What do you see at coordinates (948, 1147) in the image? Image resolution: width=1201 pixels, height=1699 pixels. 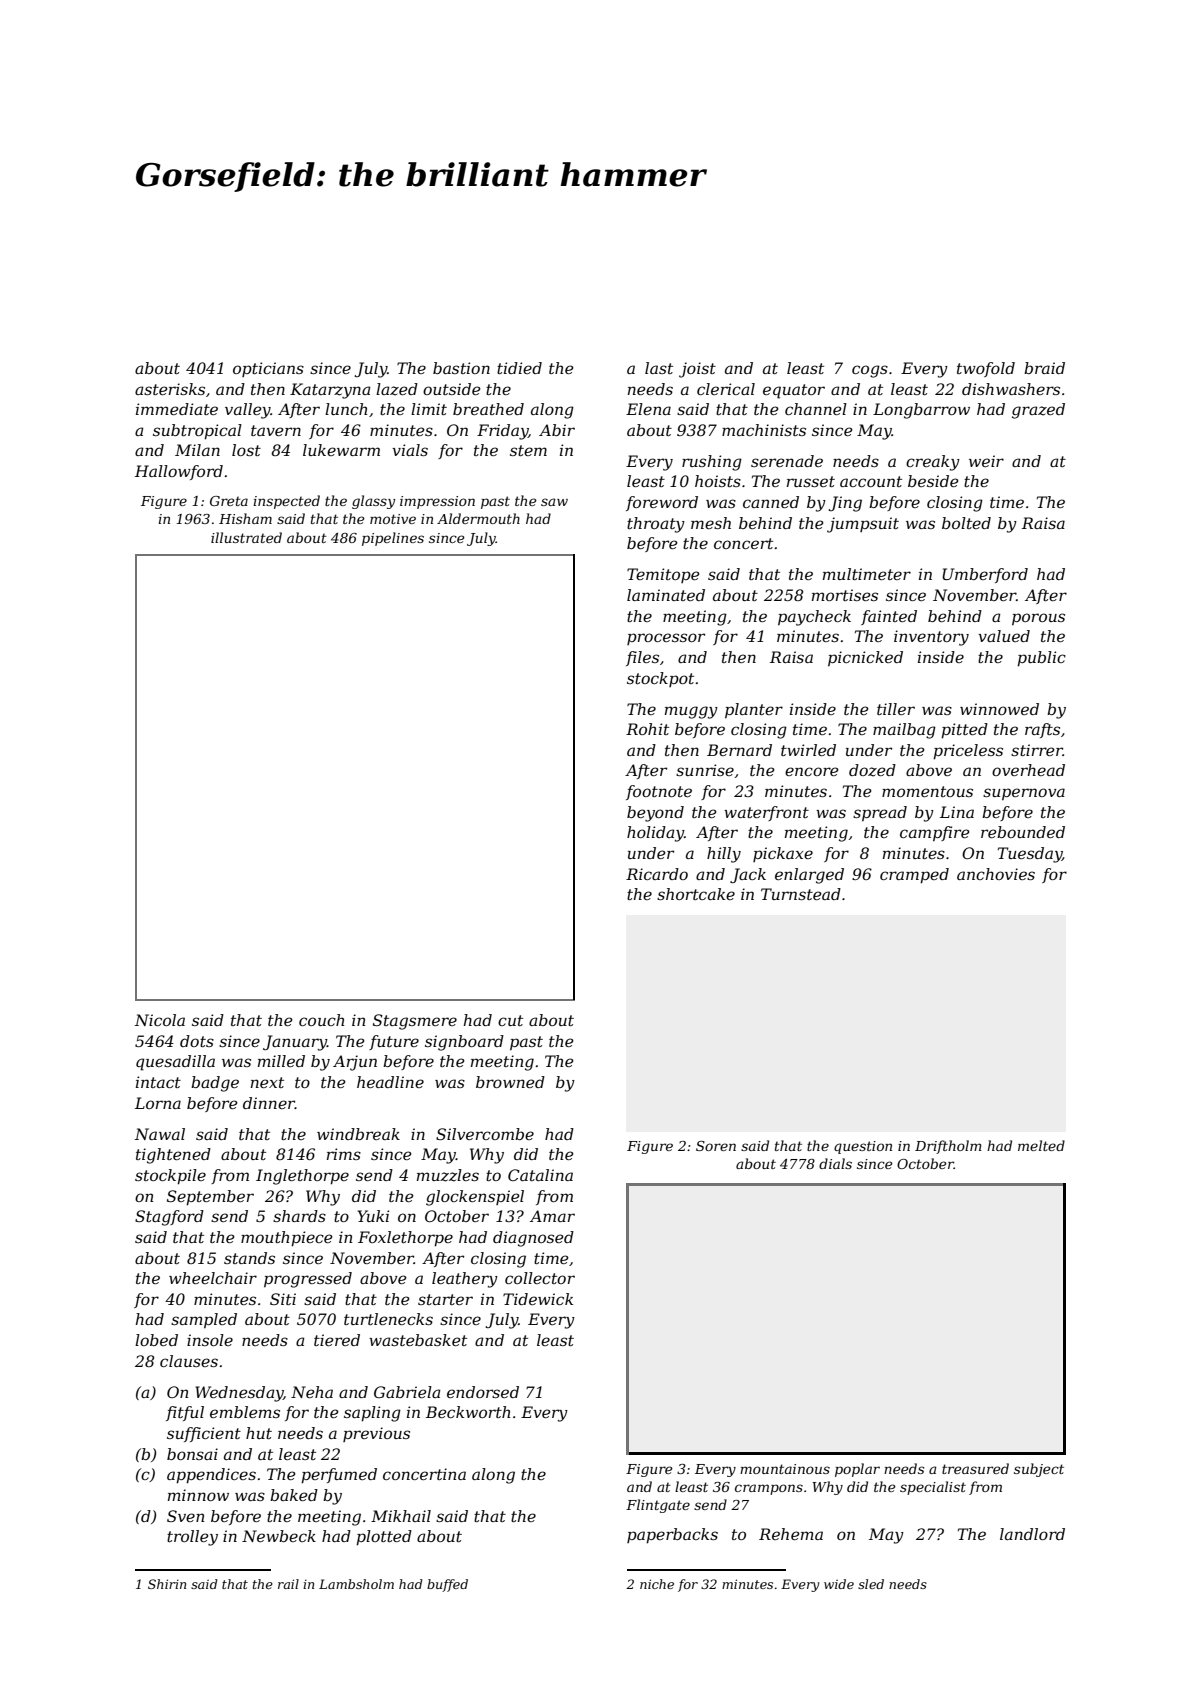 I see `Driftholm` at bounding box center [948, 1147].
